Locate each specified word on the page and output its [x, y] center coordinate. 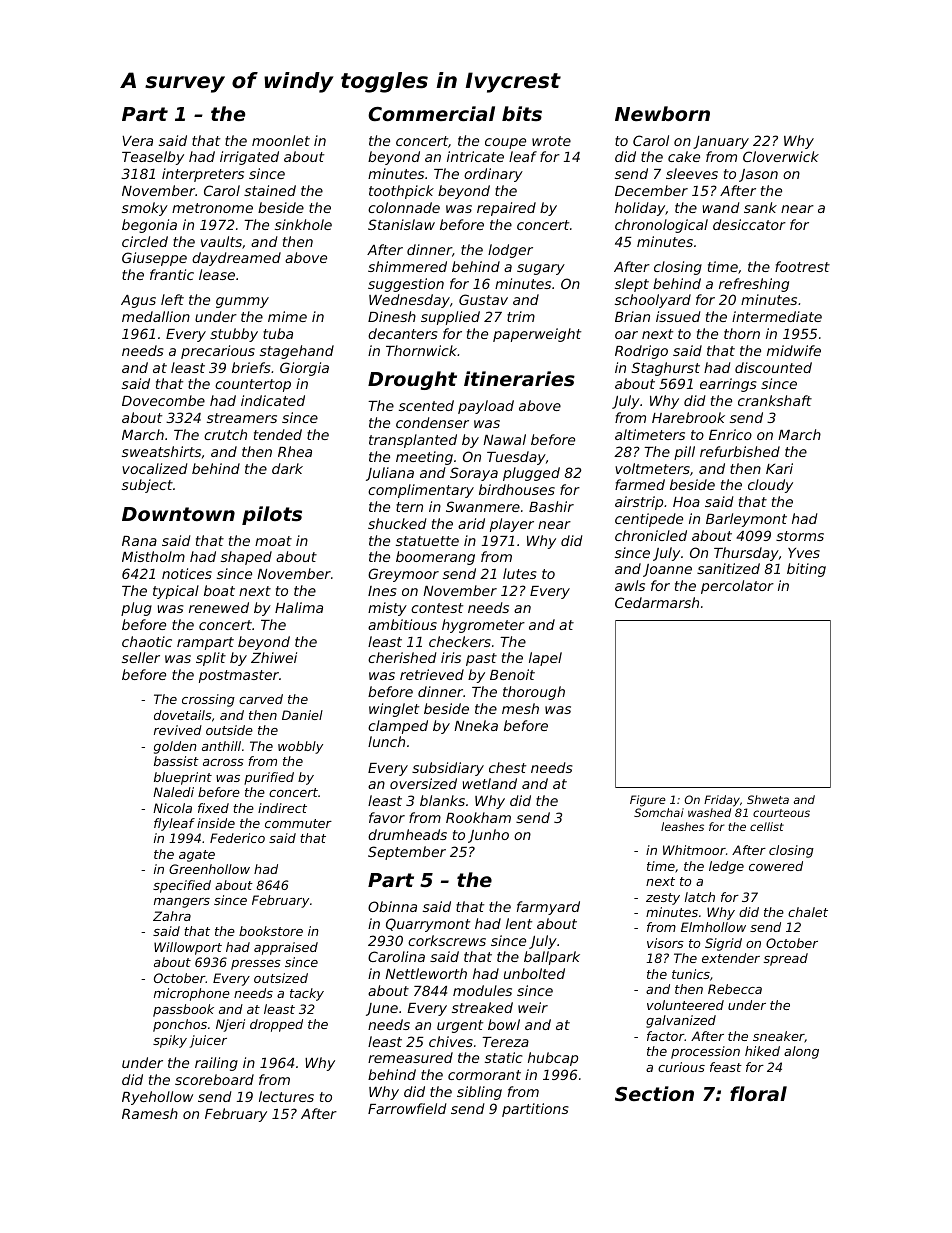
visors [665, 943]
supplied [450, 318]
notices [187, 573]
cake [684, 156]
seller [141, 657]
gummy [242, 302]
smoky [145, 209]
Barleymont [746, 520]
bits [522, 113]
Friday [722, 801]
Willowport [188, 948]
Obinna [392, 906]
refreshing [754, 285]
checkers [460, 641]
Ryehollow [157, 1098]
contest [437, 608]
